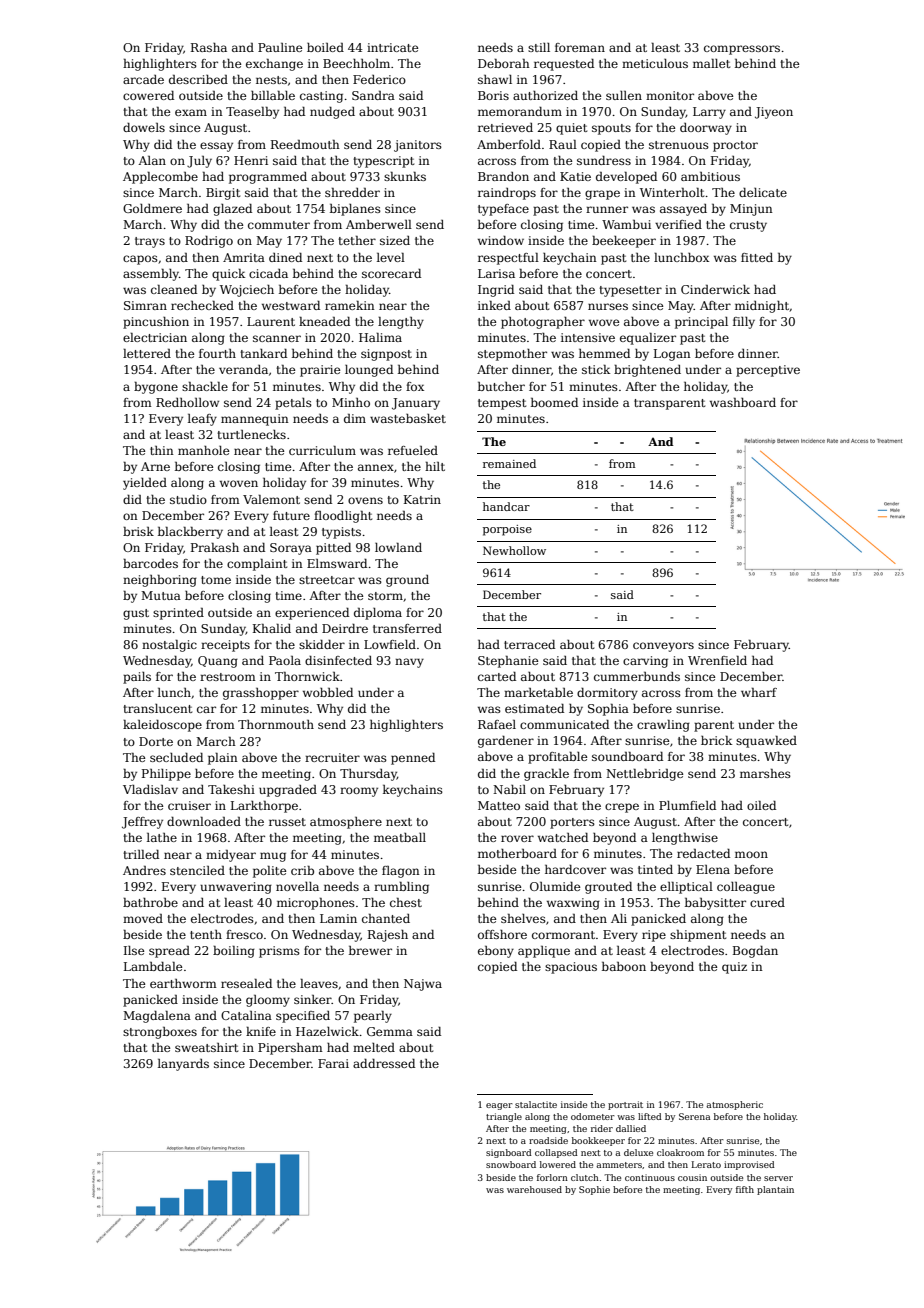  I want to click on authorized, so click(545, 95).
